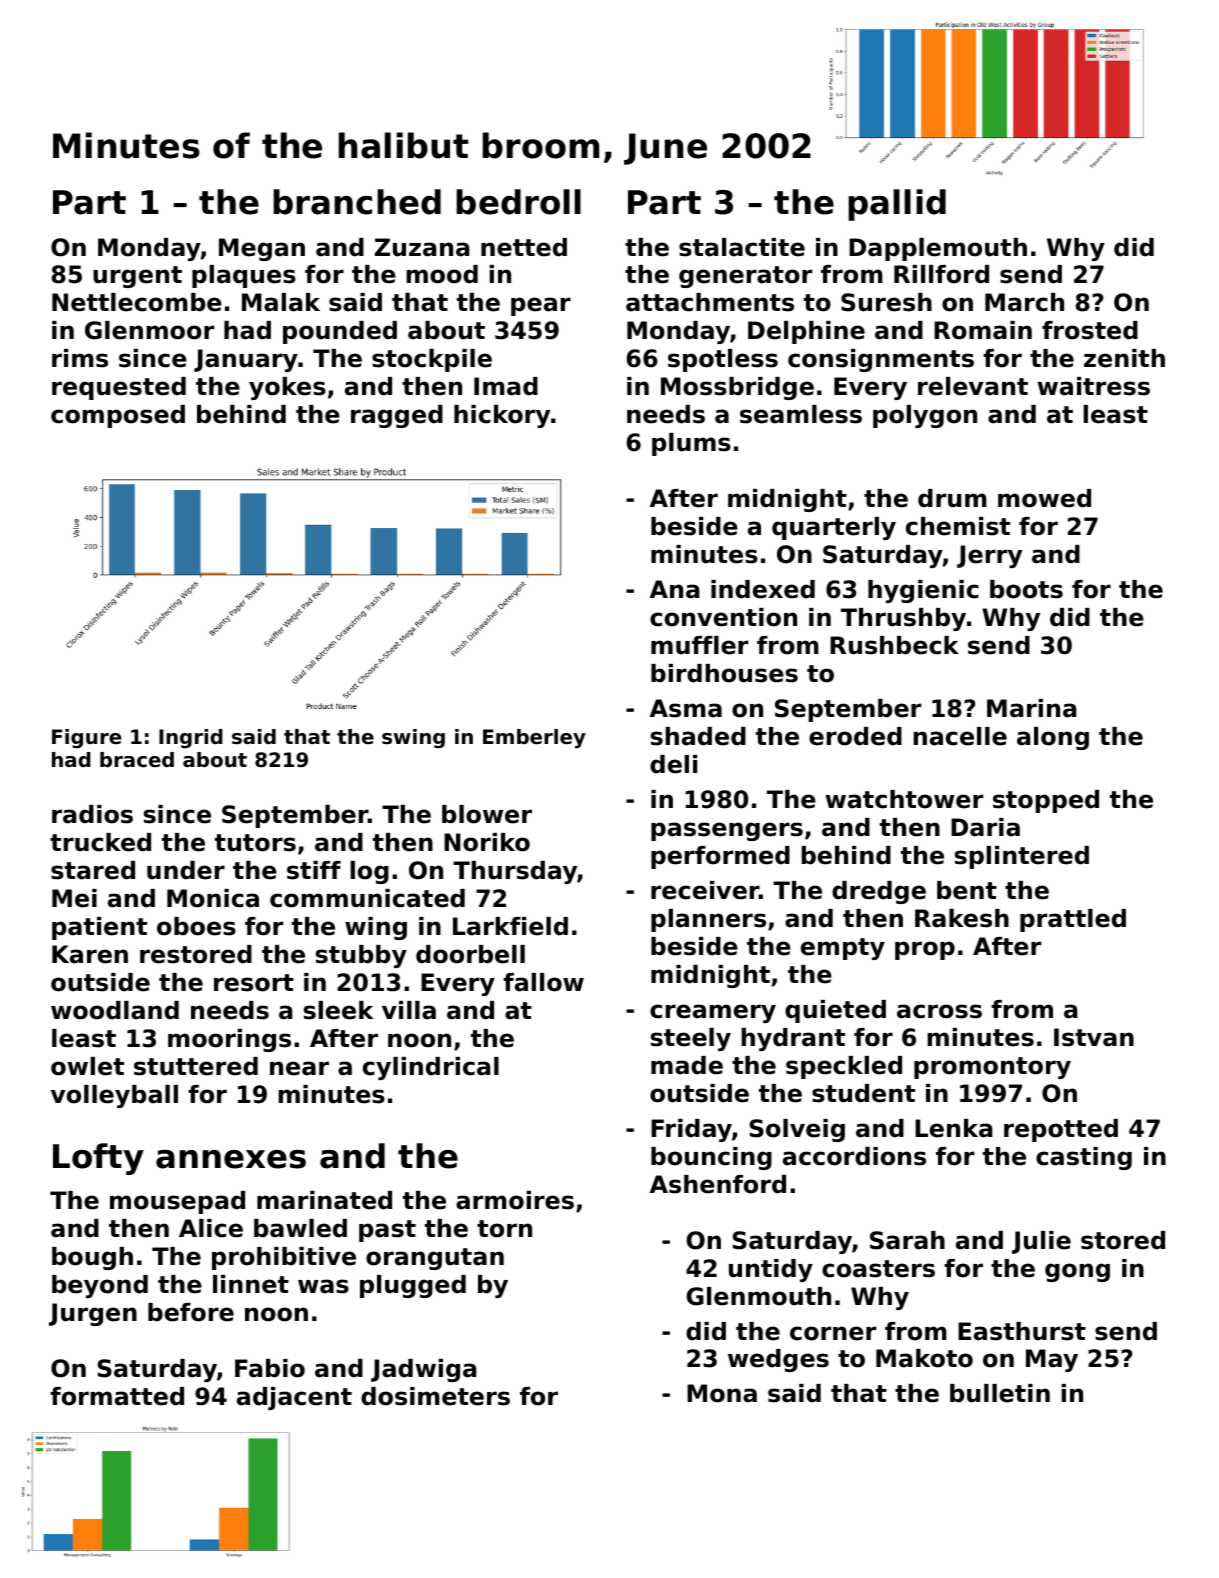 This screenshot has width=1219, height=1578. I want to click on branched, so click(357, 202).
